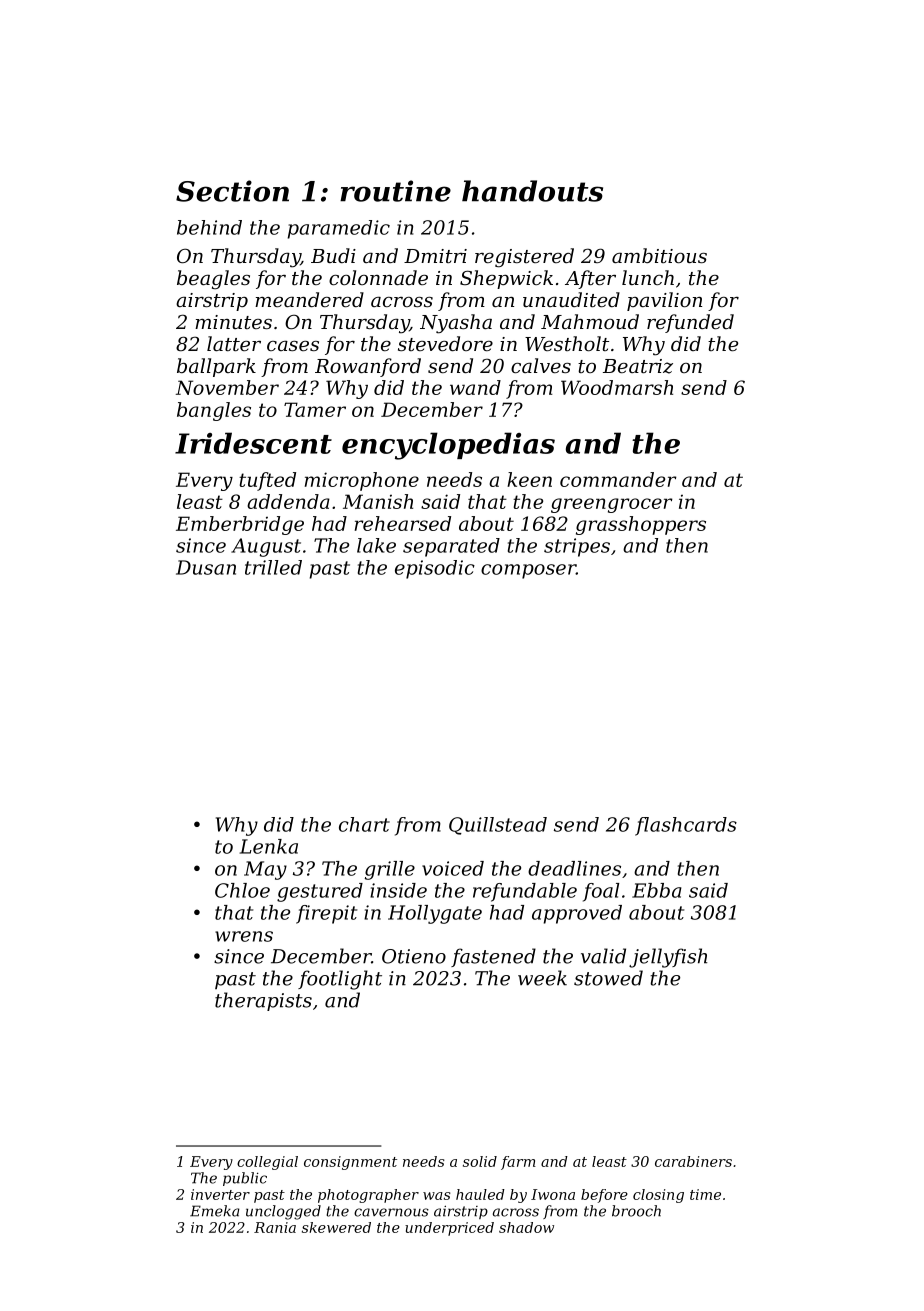  Describe the element at coordinates (435, 256) in the screenshot. I see `Dmitri` at that location.
